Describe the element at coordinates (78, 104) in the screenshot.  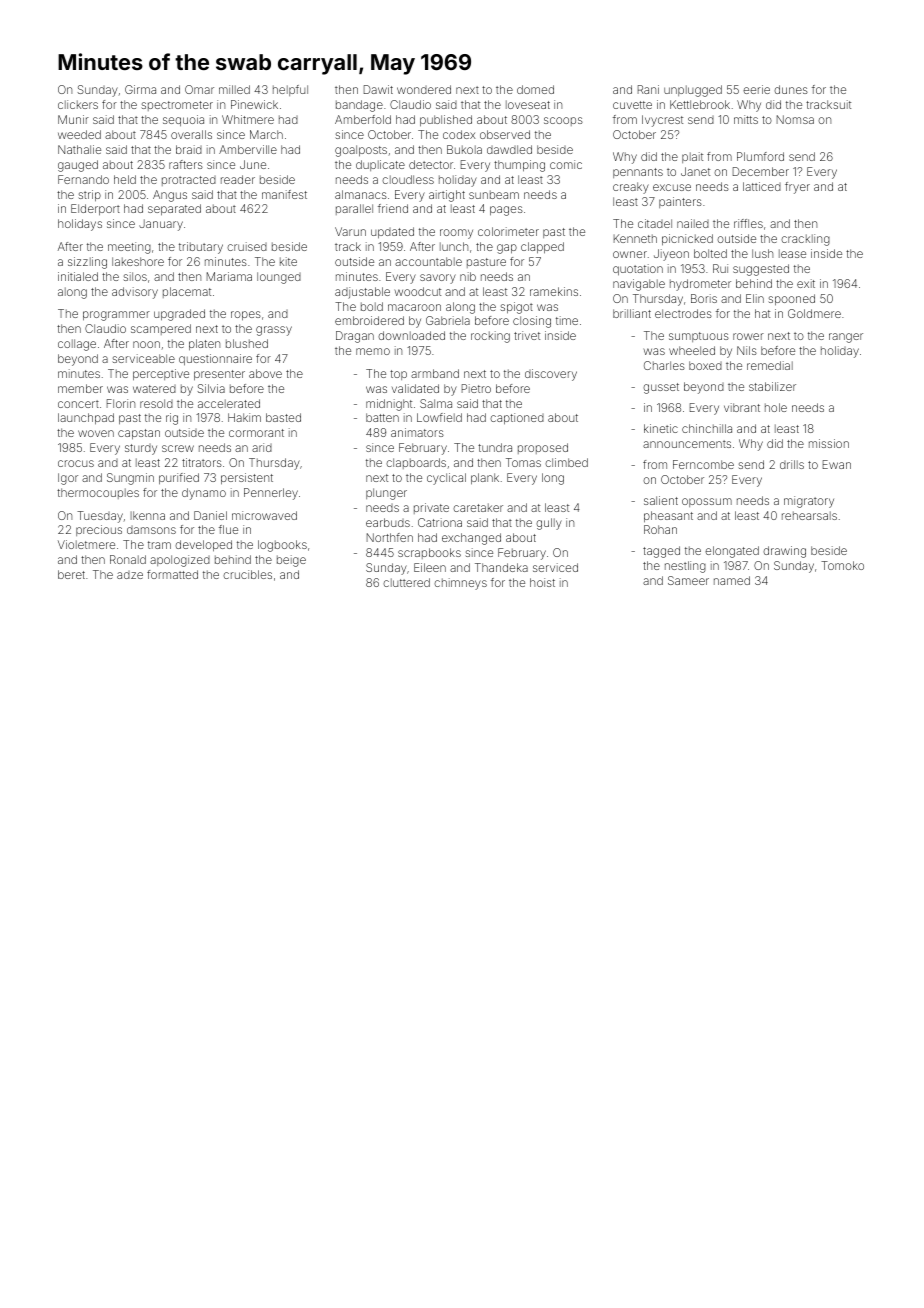
I see `clickers` at that location.
